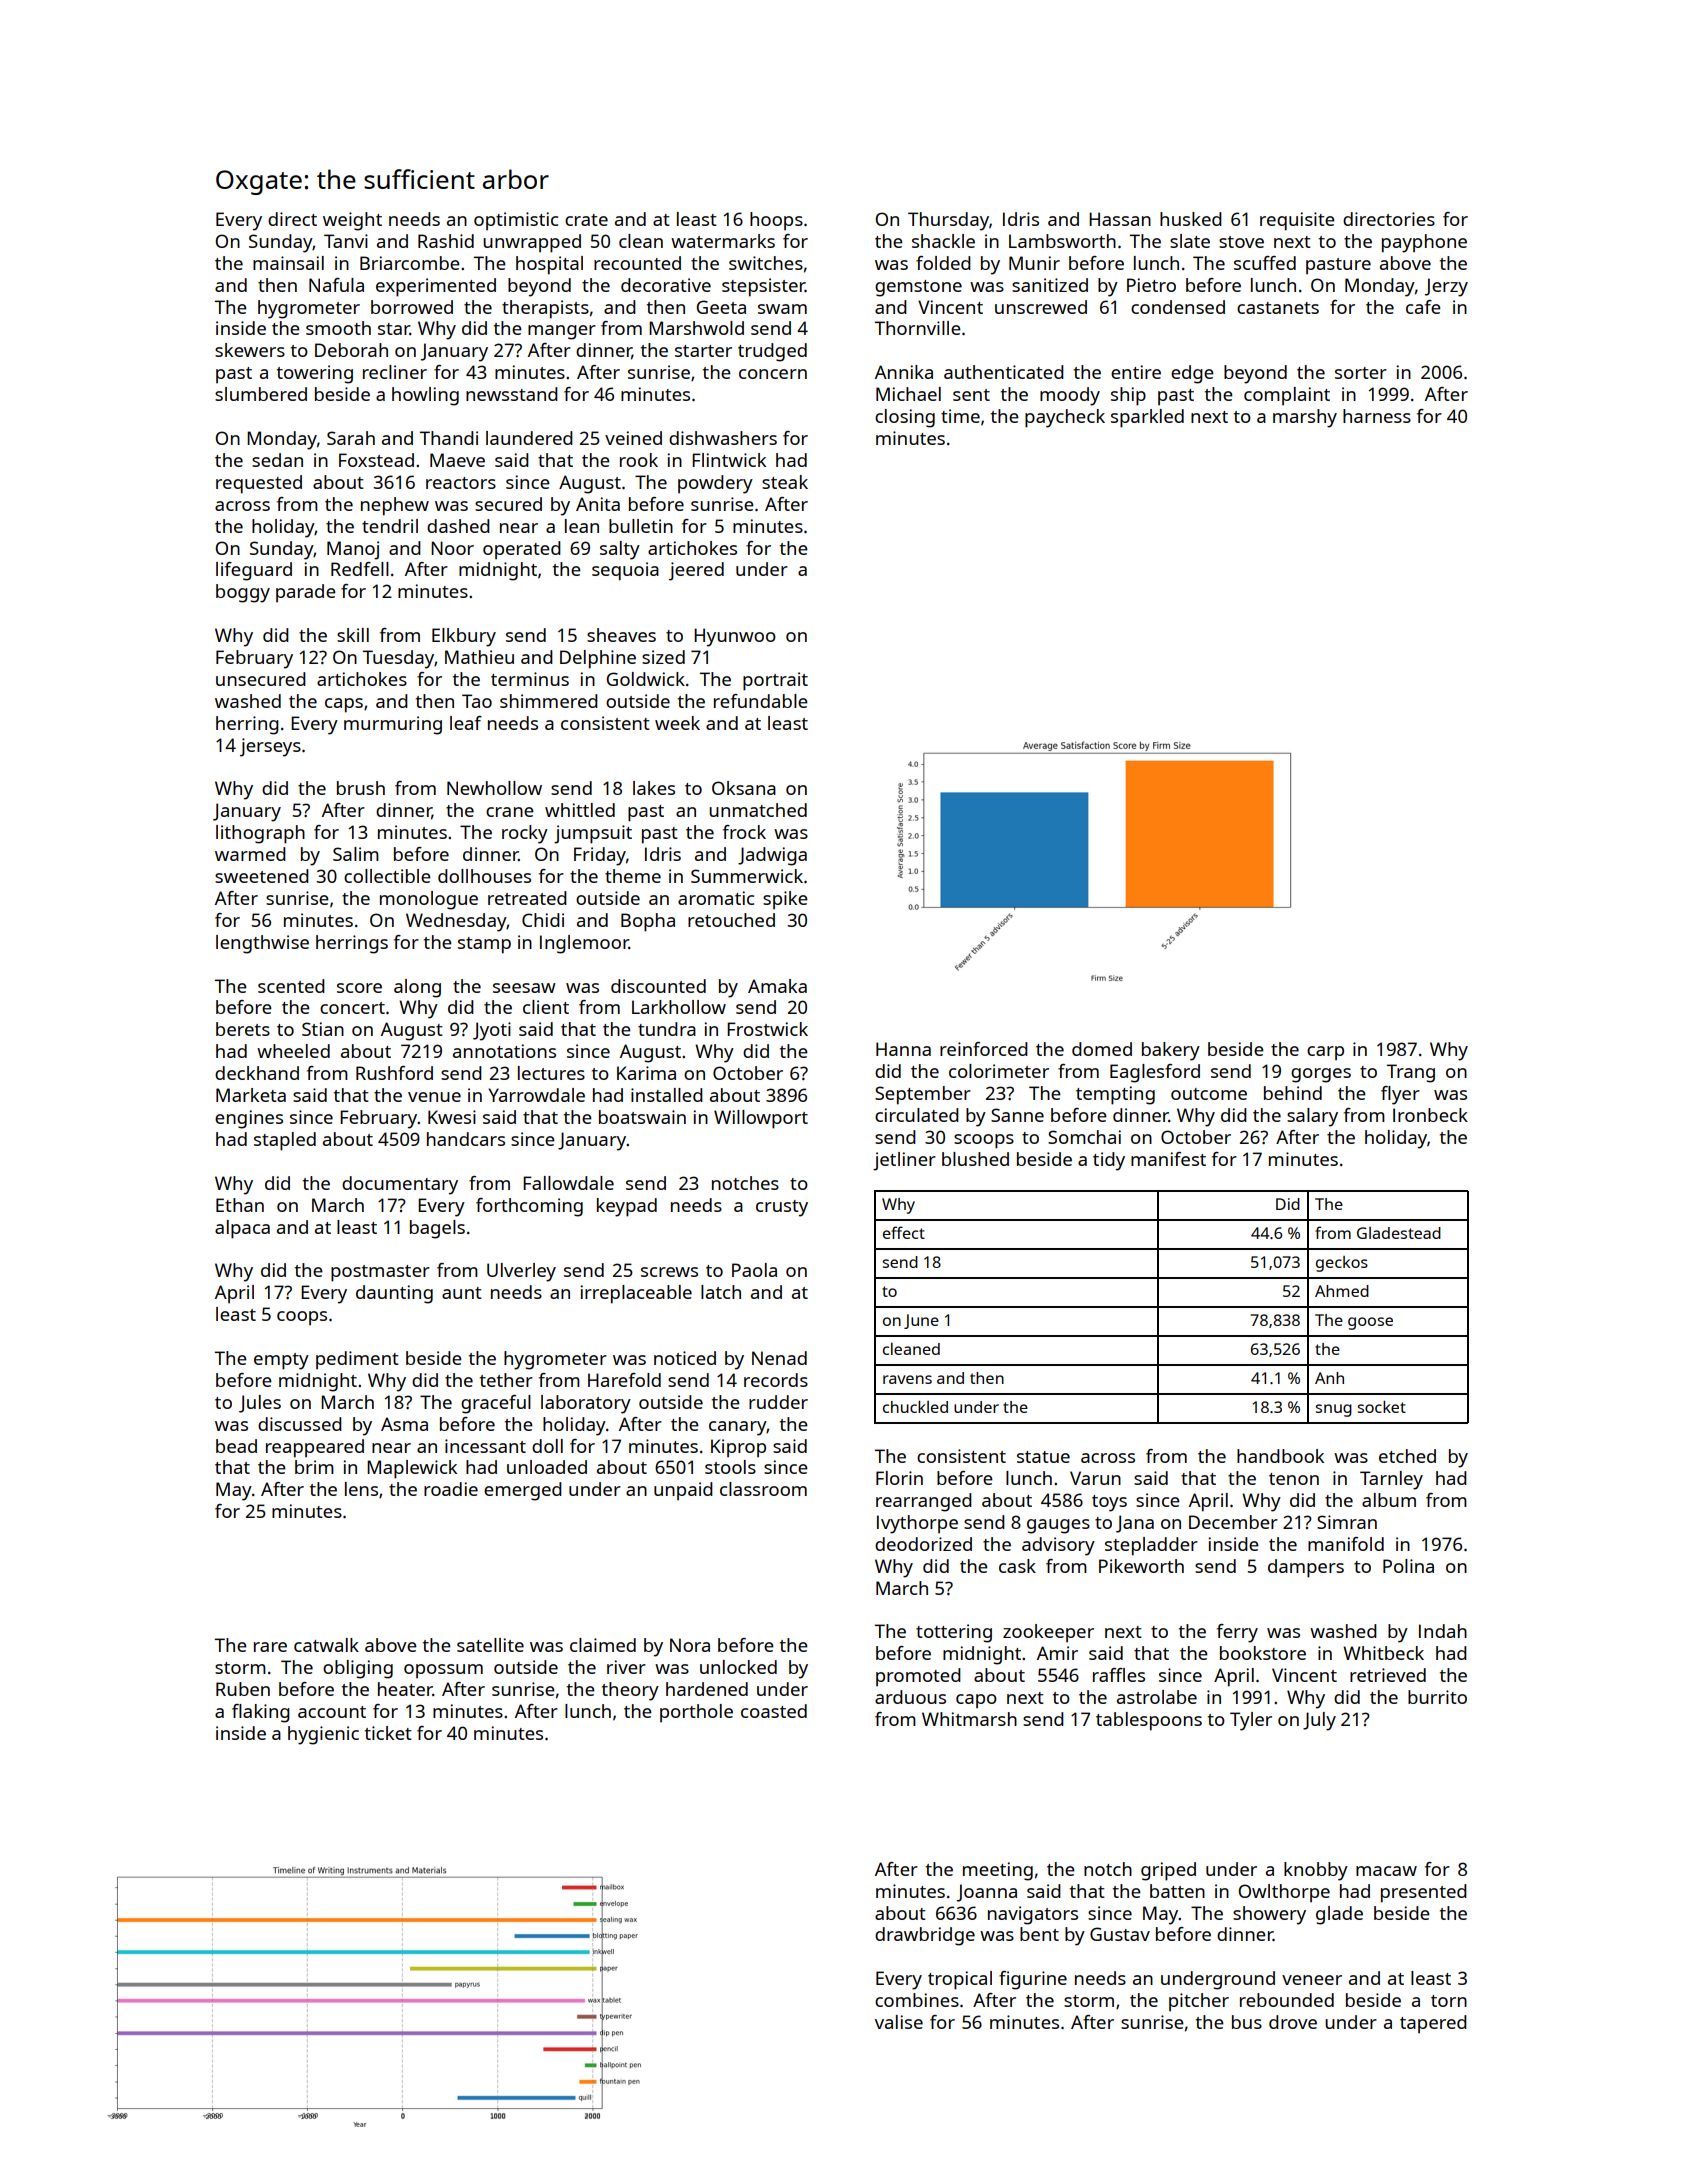 The image size is (1683, 2178). Describe the element at coordinates (404, 1424) in the screenshot. I see `Asma` at that location.
